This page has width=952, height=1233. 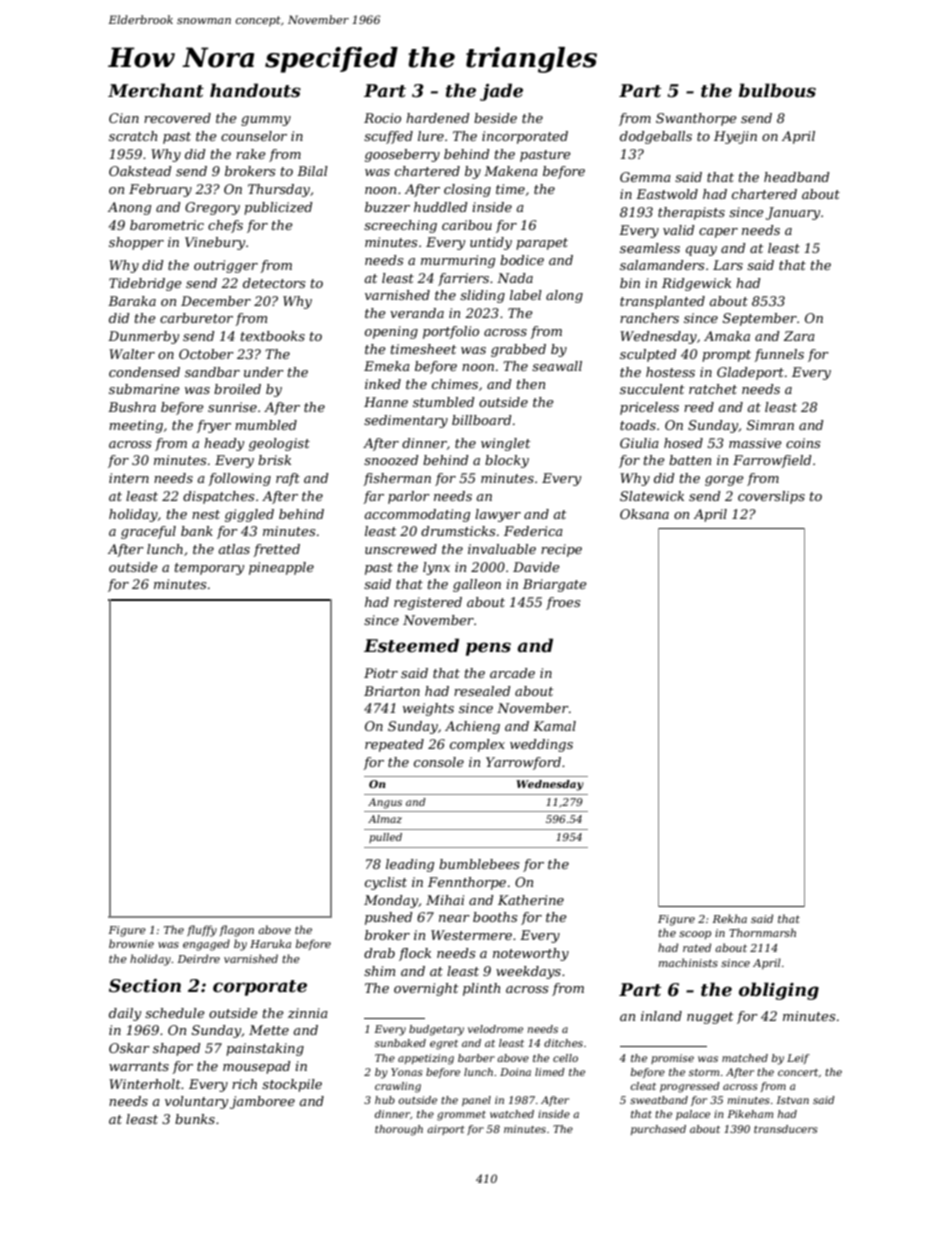 I want to click on temporary, so click(x=209, y=569).
